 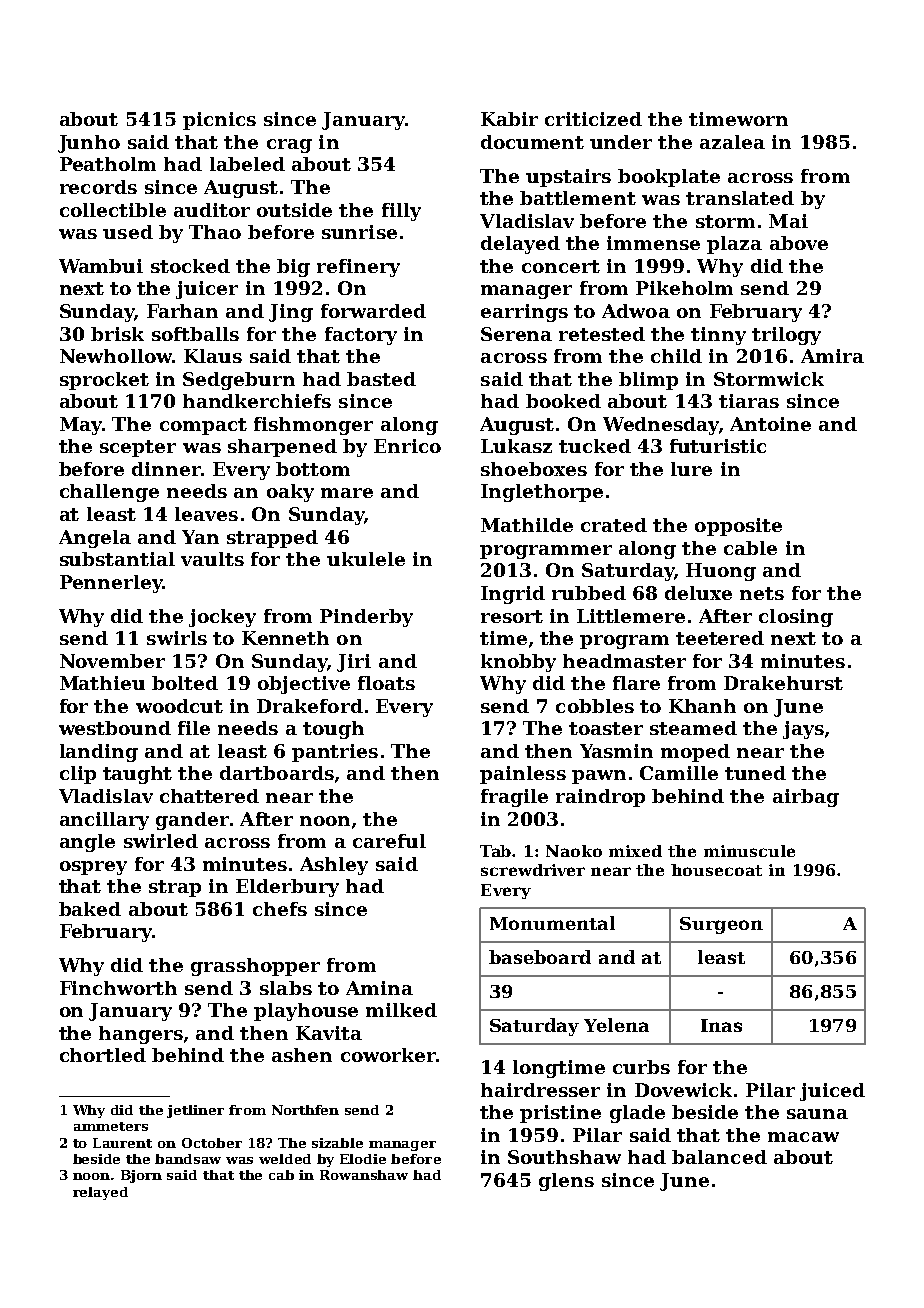 I want to click on criticized, so click(x=593, y=119).
